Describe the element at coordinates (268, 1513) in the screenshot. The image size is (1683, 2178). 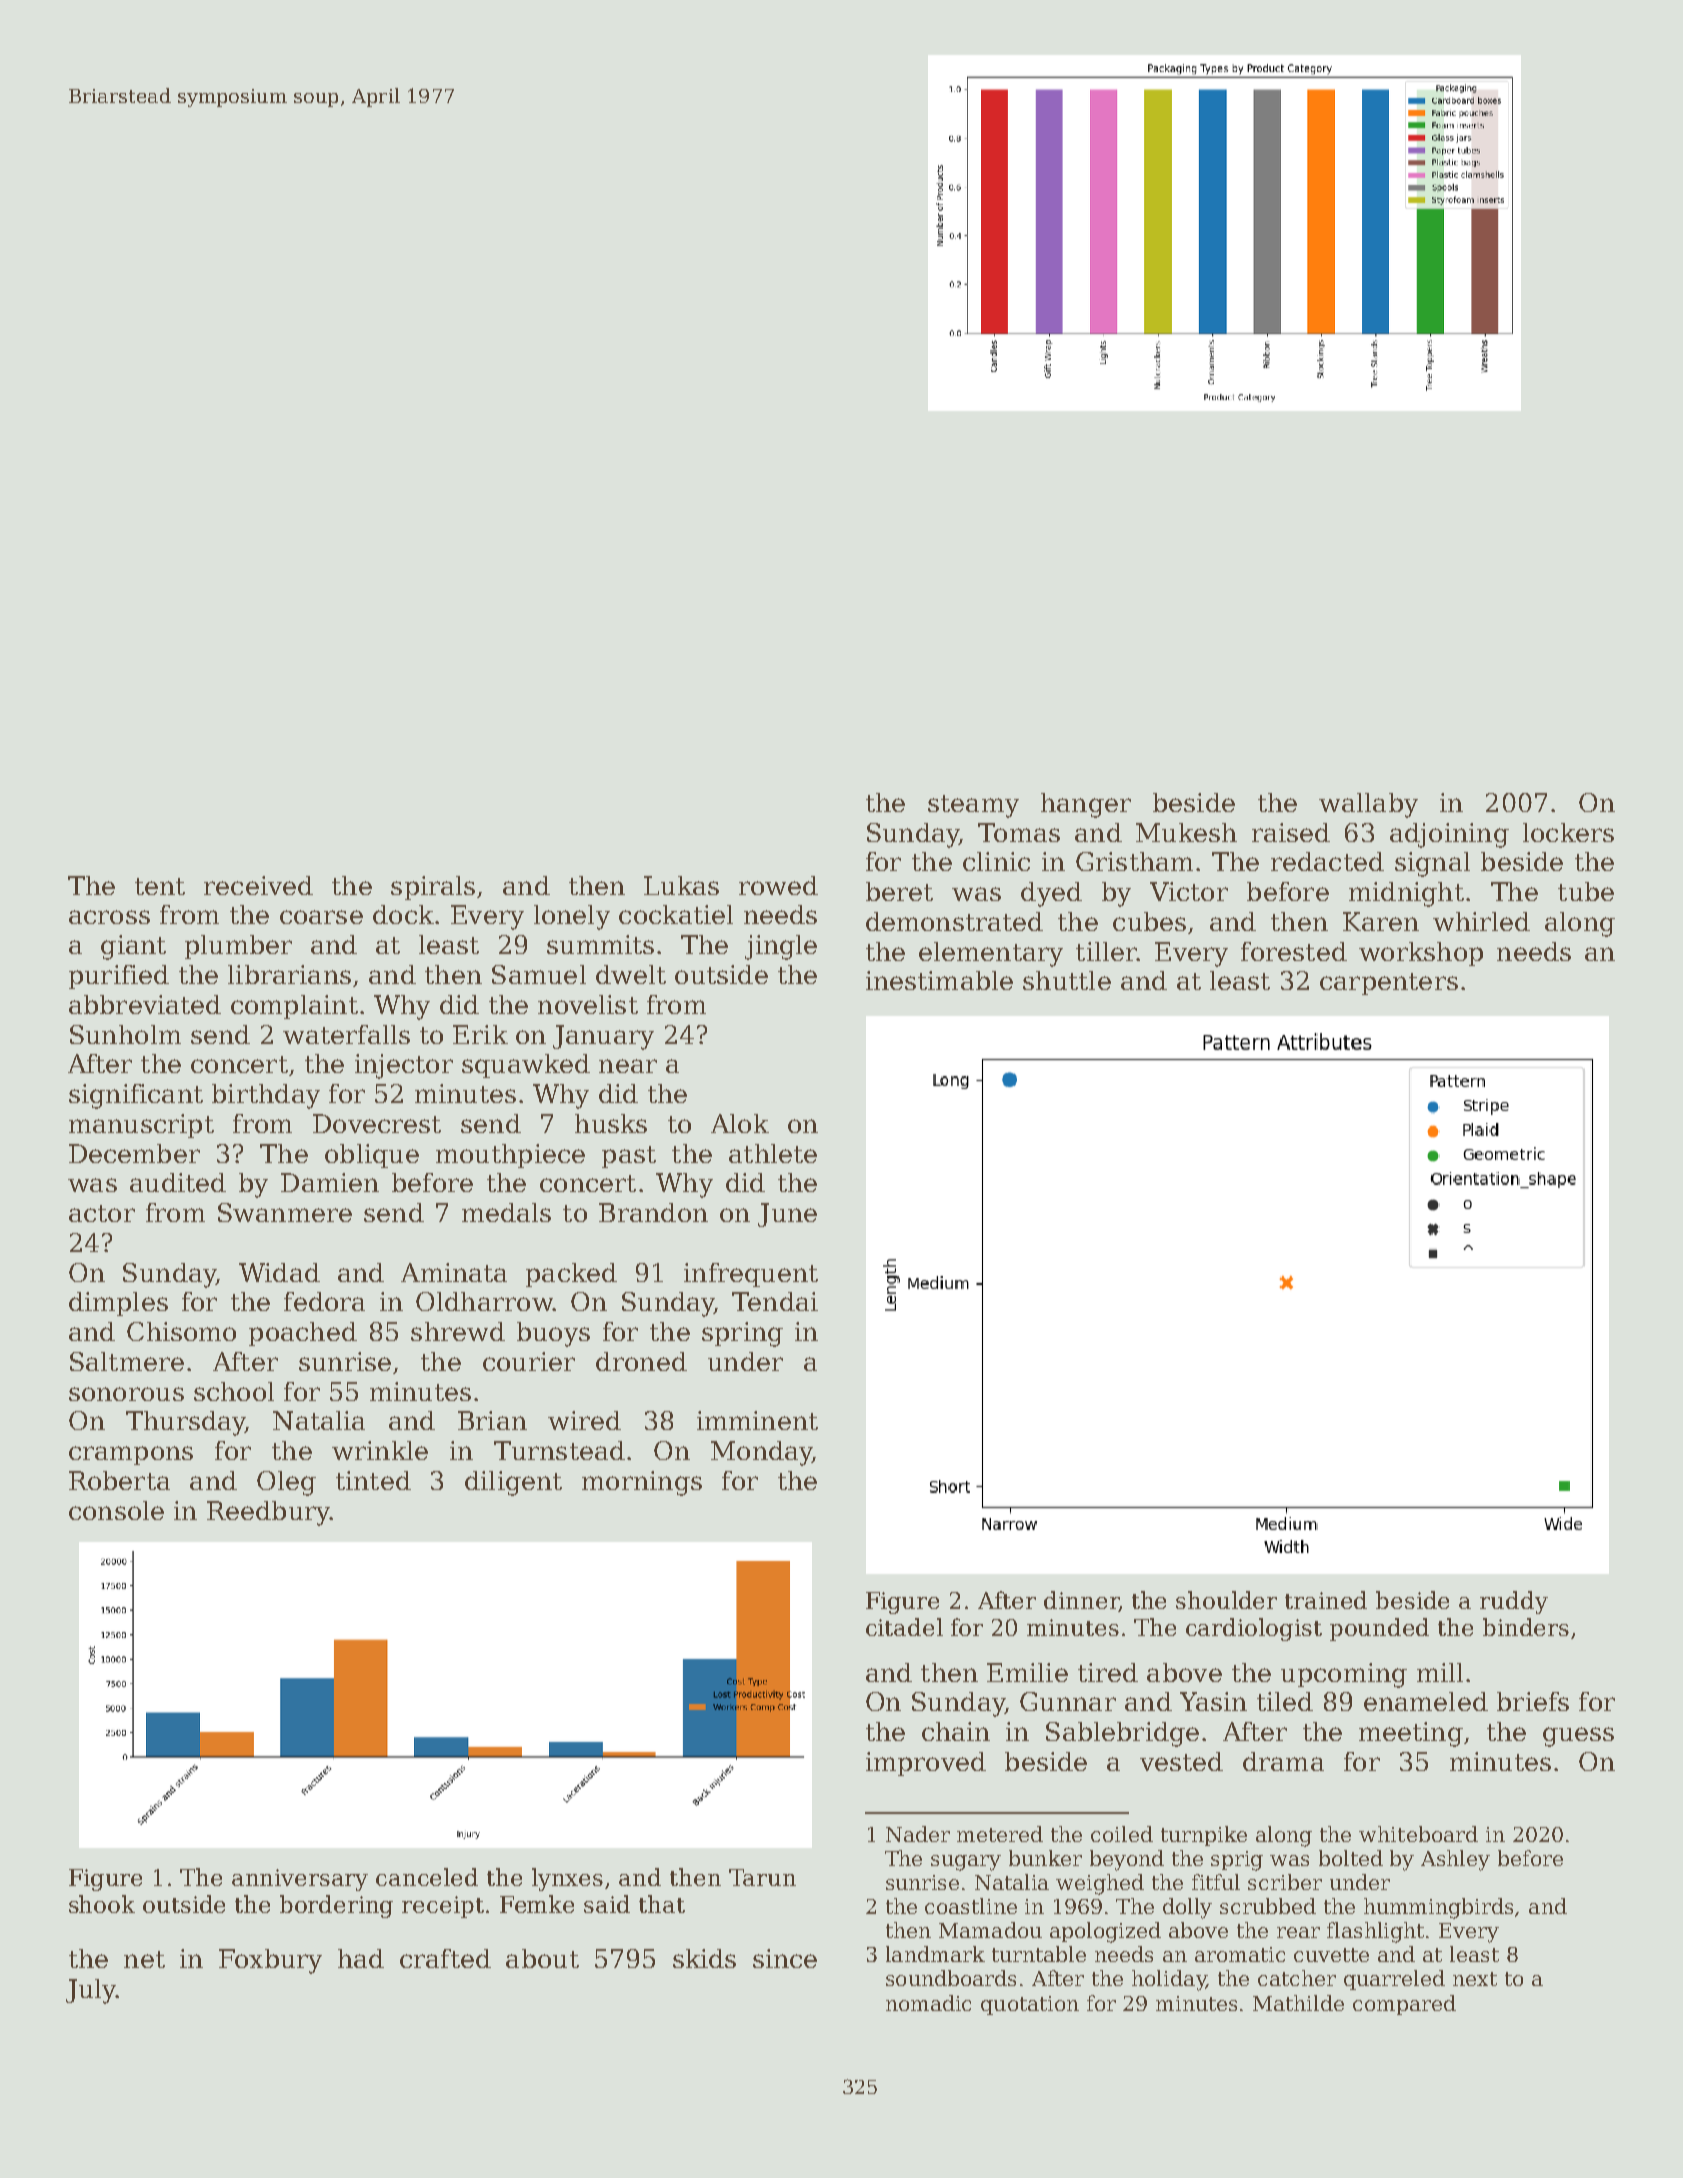
I see `Reedbury` at that location.
